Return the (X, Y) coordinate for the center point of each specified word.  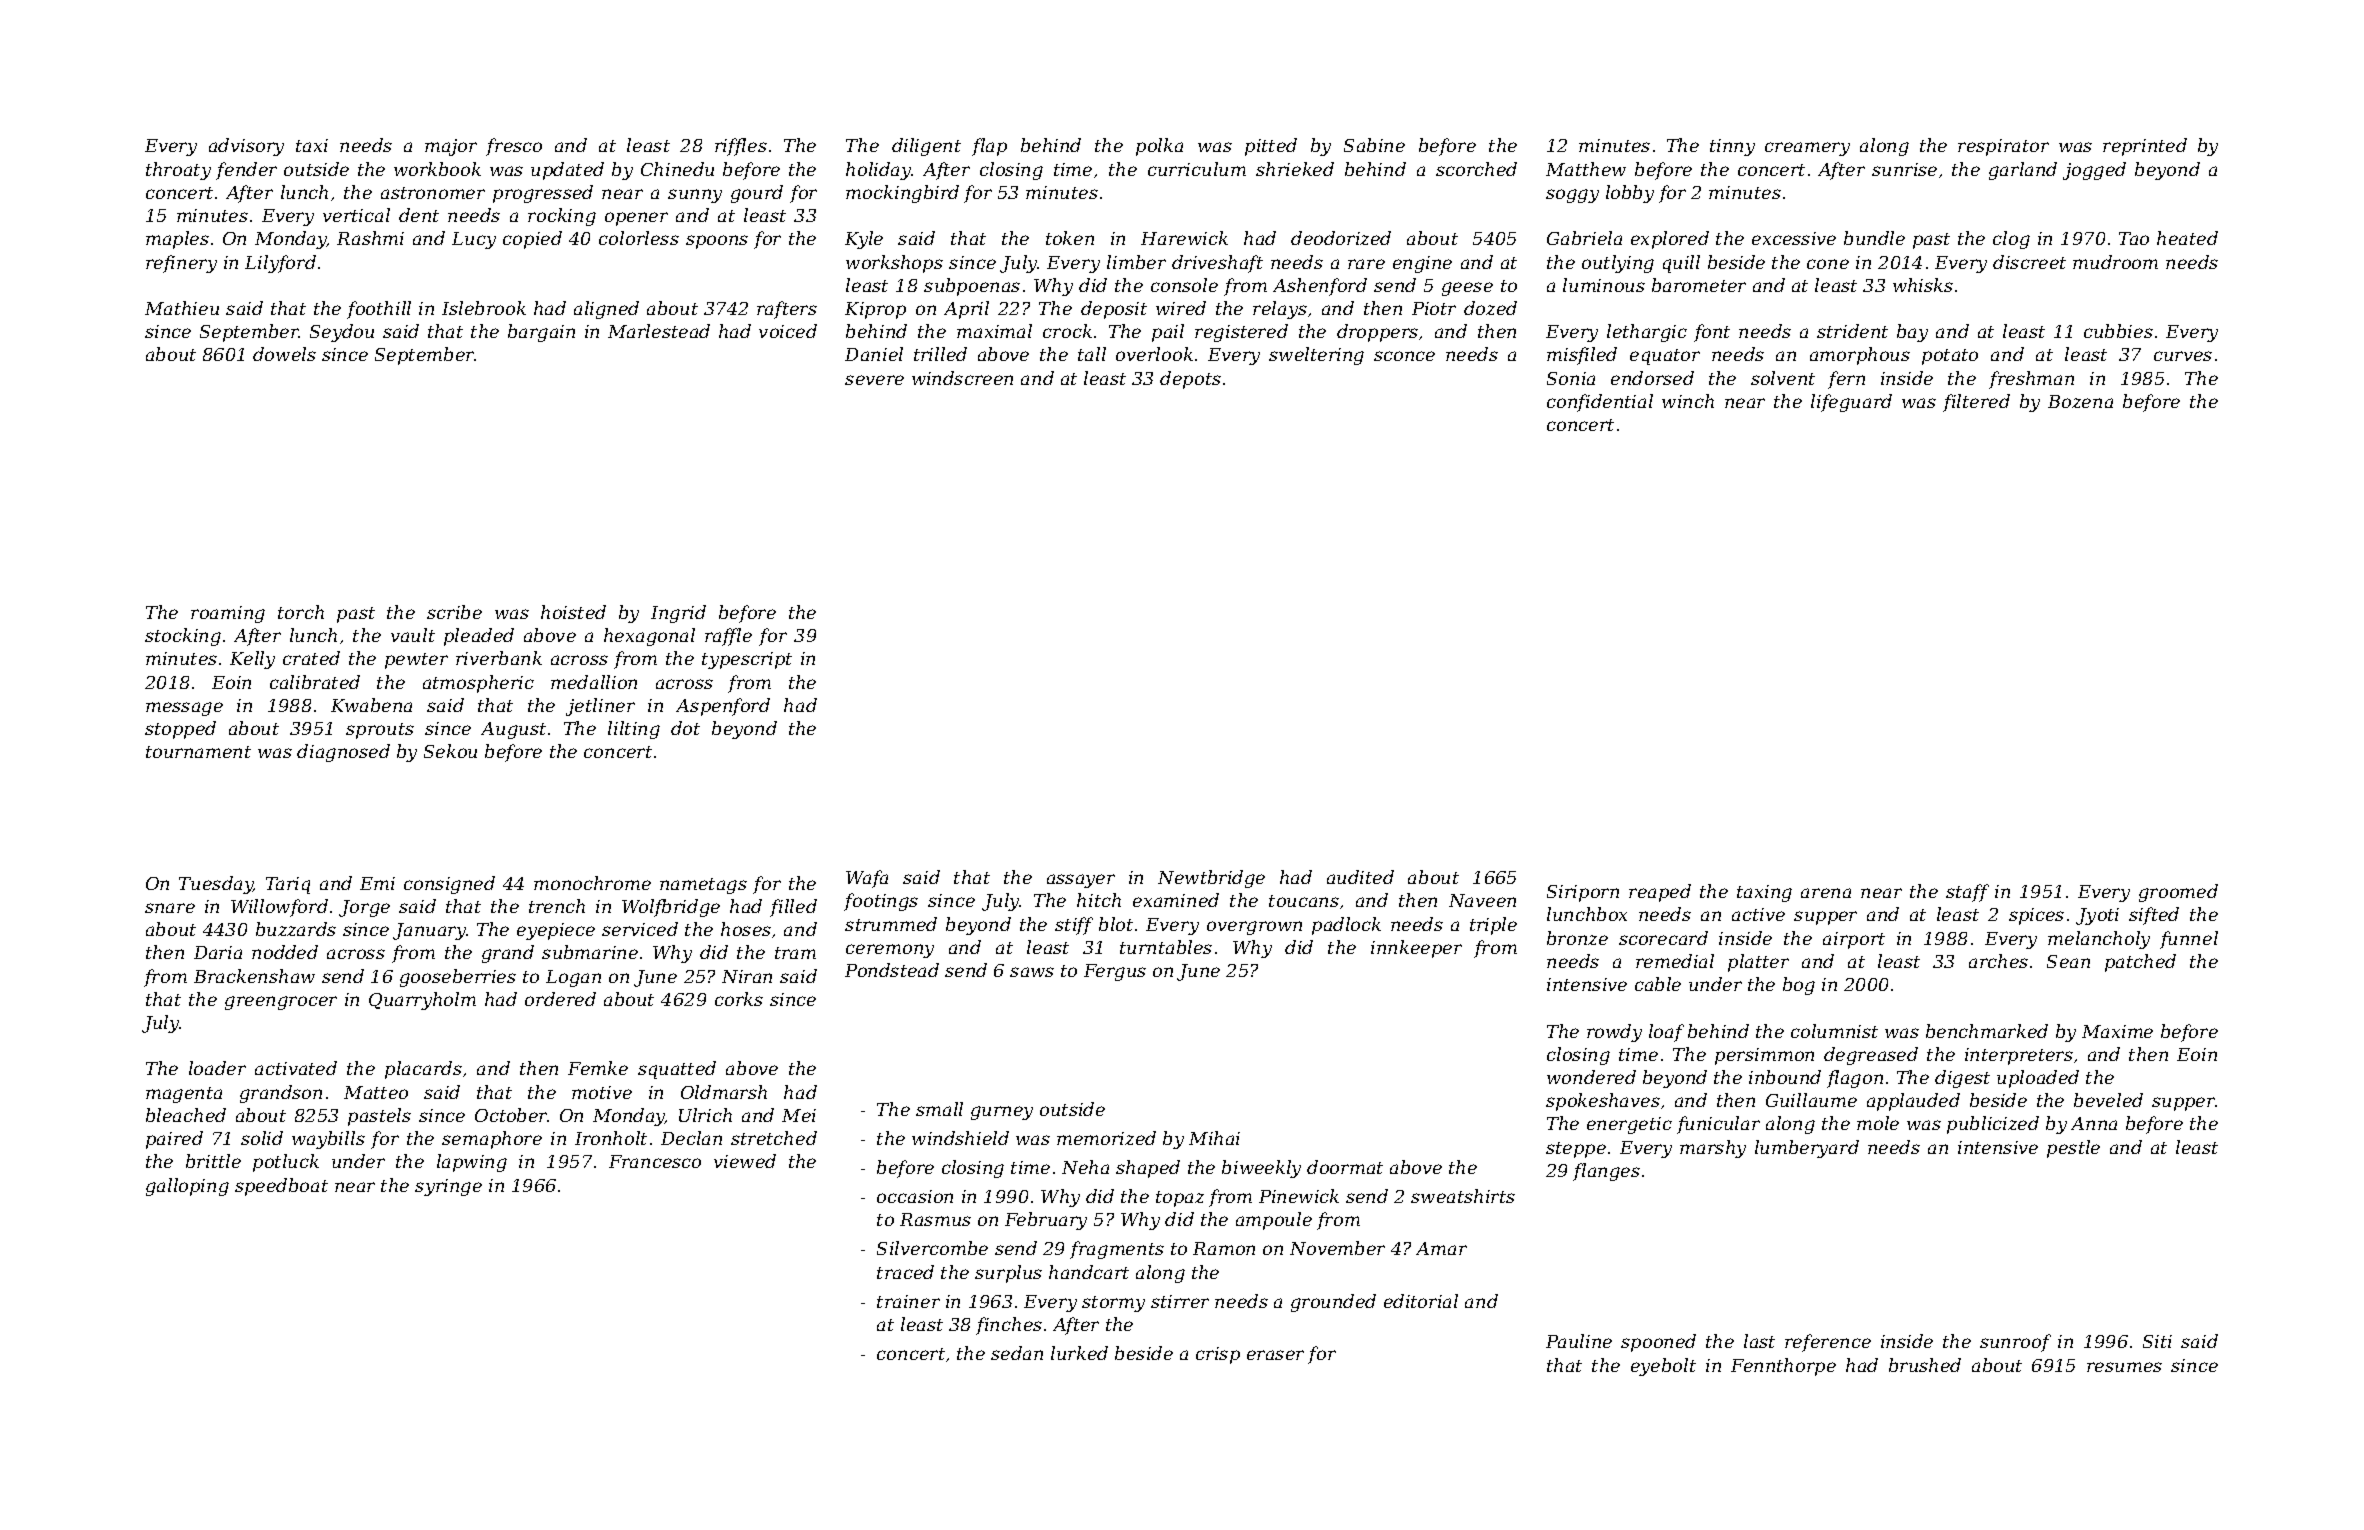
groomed (2178, 893)
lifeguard (1851, 403)
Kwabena (371, 705)
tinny (1732, 147)
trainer (908, 1301)
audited (1360, 877)
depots (1190, 380)
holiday (878, 171)
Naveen (1482, 900)
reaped (1660, 893)
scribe (454, 612)
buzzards (296, 929)
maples (177, 240)
